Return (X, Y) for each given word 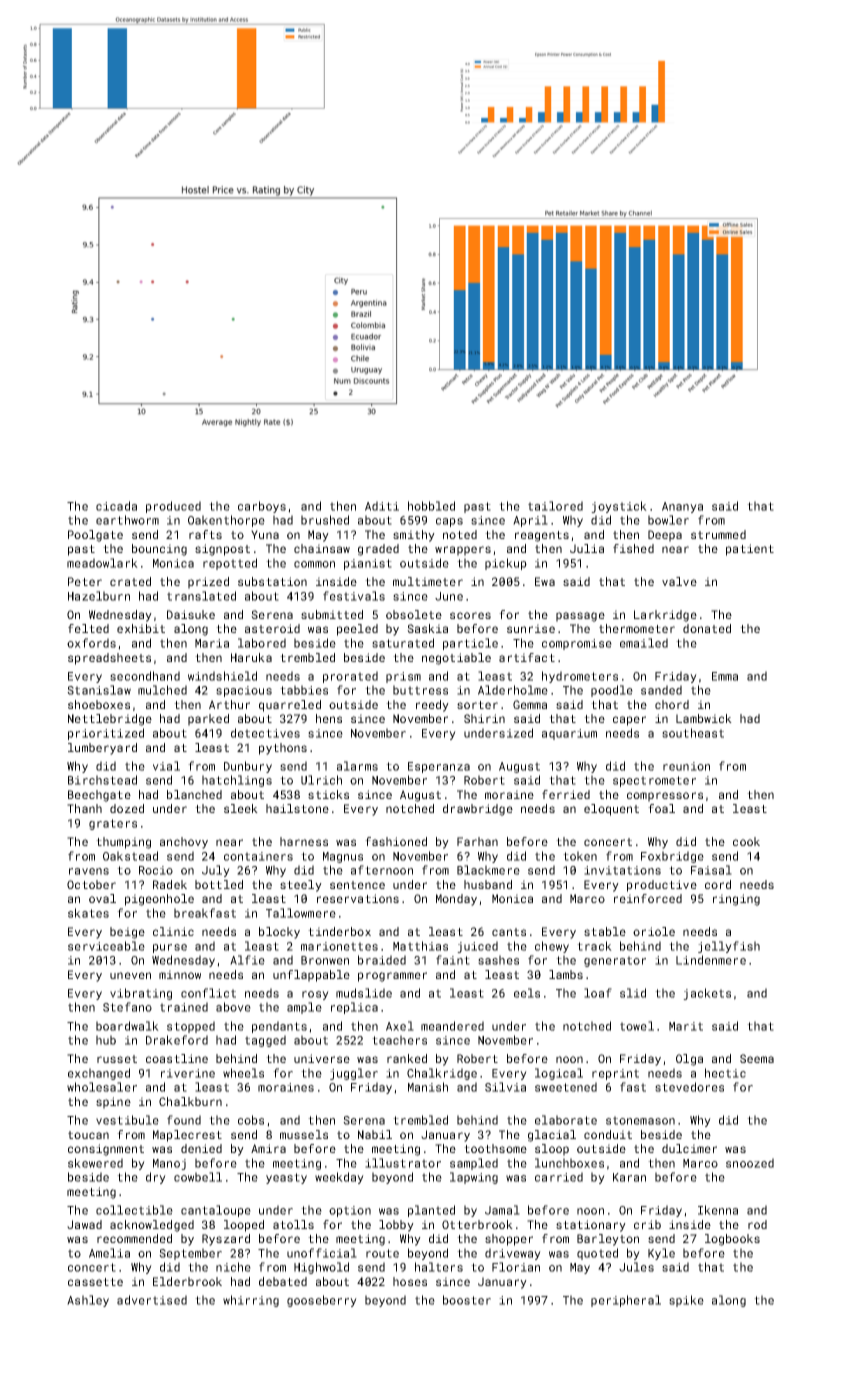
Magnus (343, 857)
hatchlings (237, 781)
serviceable (106, 946)
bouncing (159, 550)
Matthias (420, 946)
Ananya (682, 507)
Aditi (382, 506)
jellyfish (729, 947)
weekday (339, 1178)
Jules (636, 1267)
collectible (134, 1210)
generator (615, 961)
